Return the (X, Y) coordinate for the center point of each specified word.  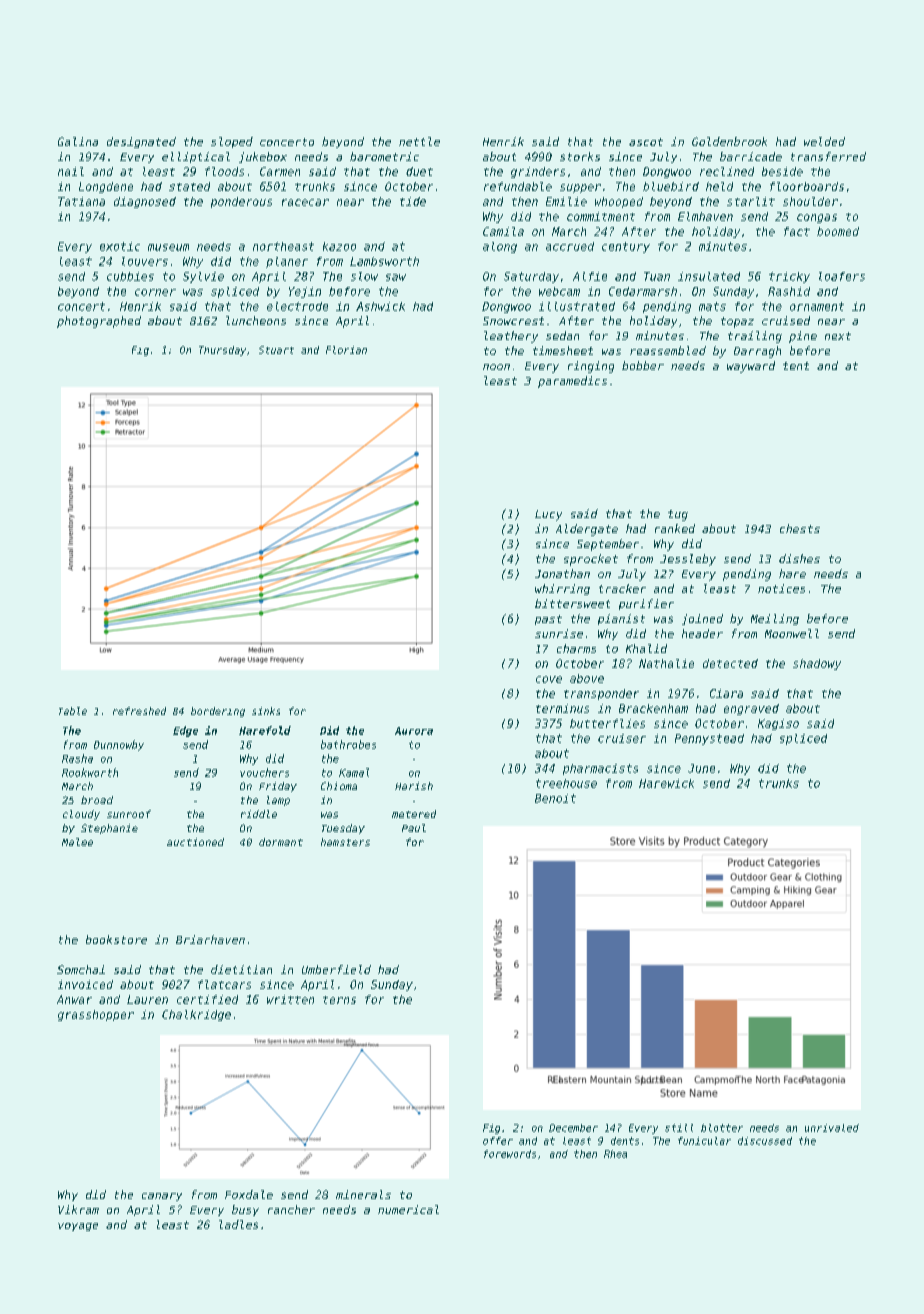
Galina (78, 141)
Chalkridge (196, 1015)
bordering (218, 712)
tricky (789, 277)
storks (580, 156)
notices (781, 588)
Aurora (414, 731)
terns (339, 1000)
